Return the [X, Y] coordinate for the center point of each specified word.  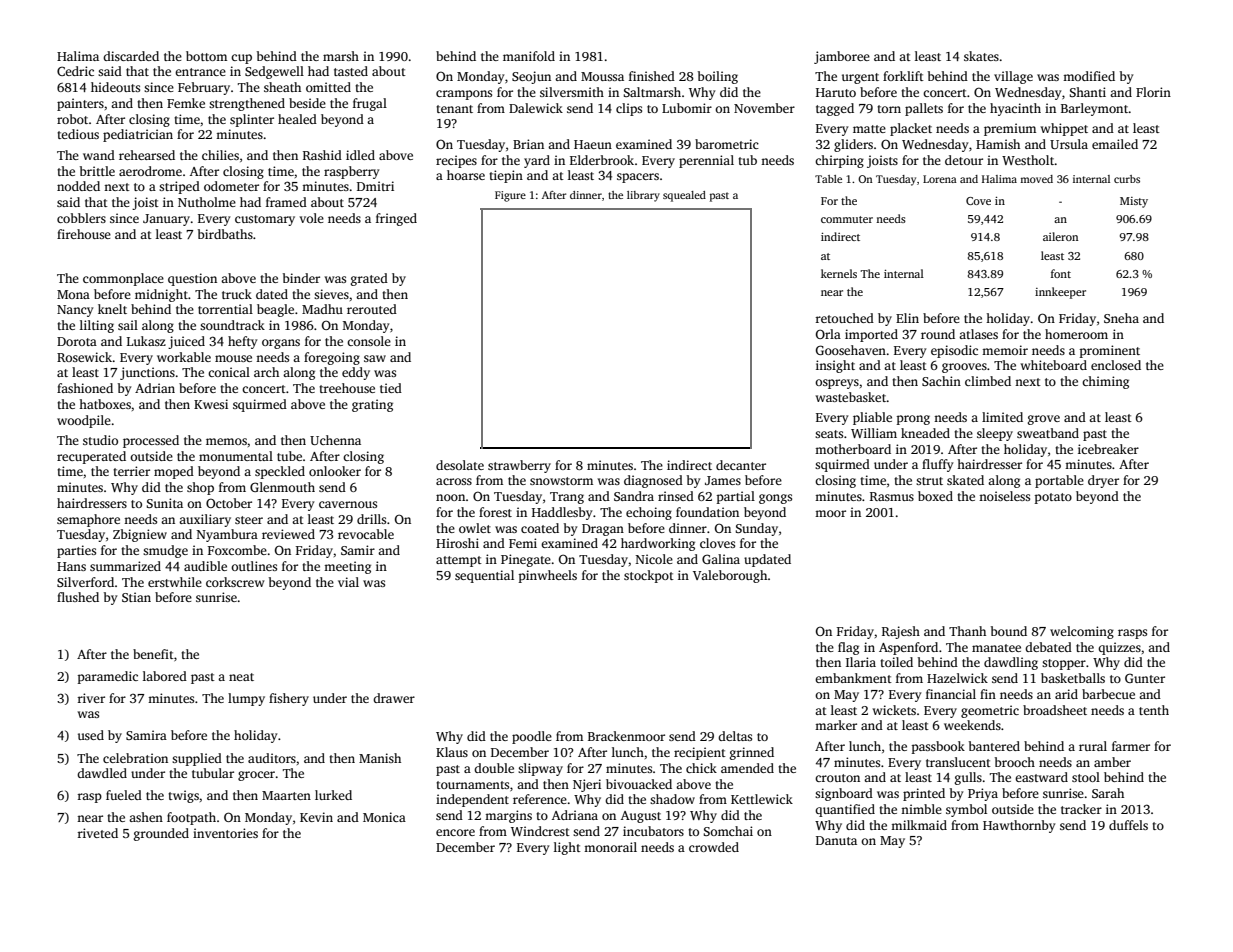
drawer [394, 698]
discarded [131, 56]
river [91, 698]
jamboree [842, 57]
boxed [935, 496]
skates [981, 56]
